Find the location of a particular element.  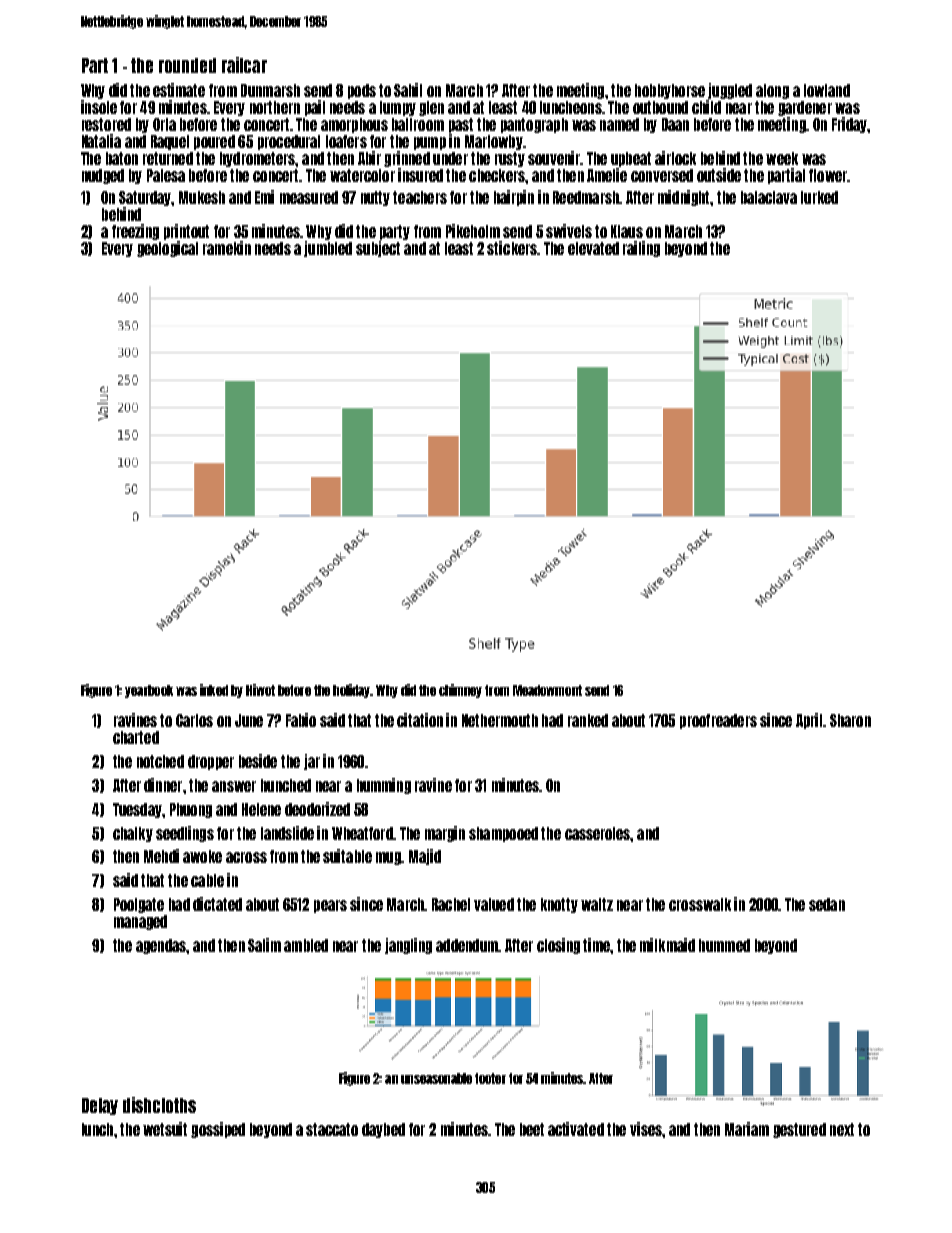

pods is located at coordinates (362, 91).
